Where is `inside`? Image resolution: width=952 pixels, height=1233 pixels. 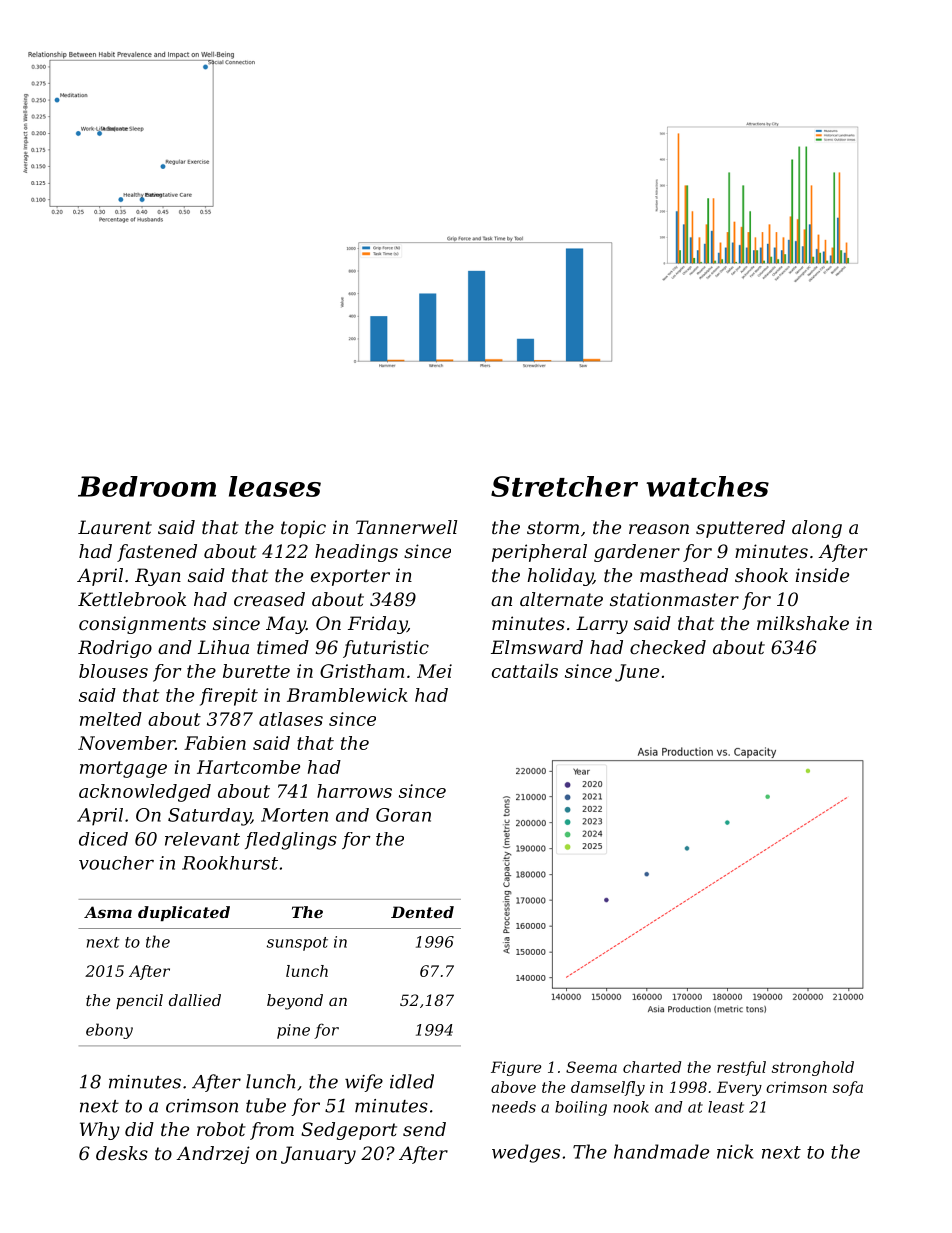 inside is located at coordinates (822, 575).
